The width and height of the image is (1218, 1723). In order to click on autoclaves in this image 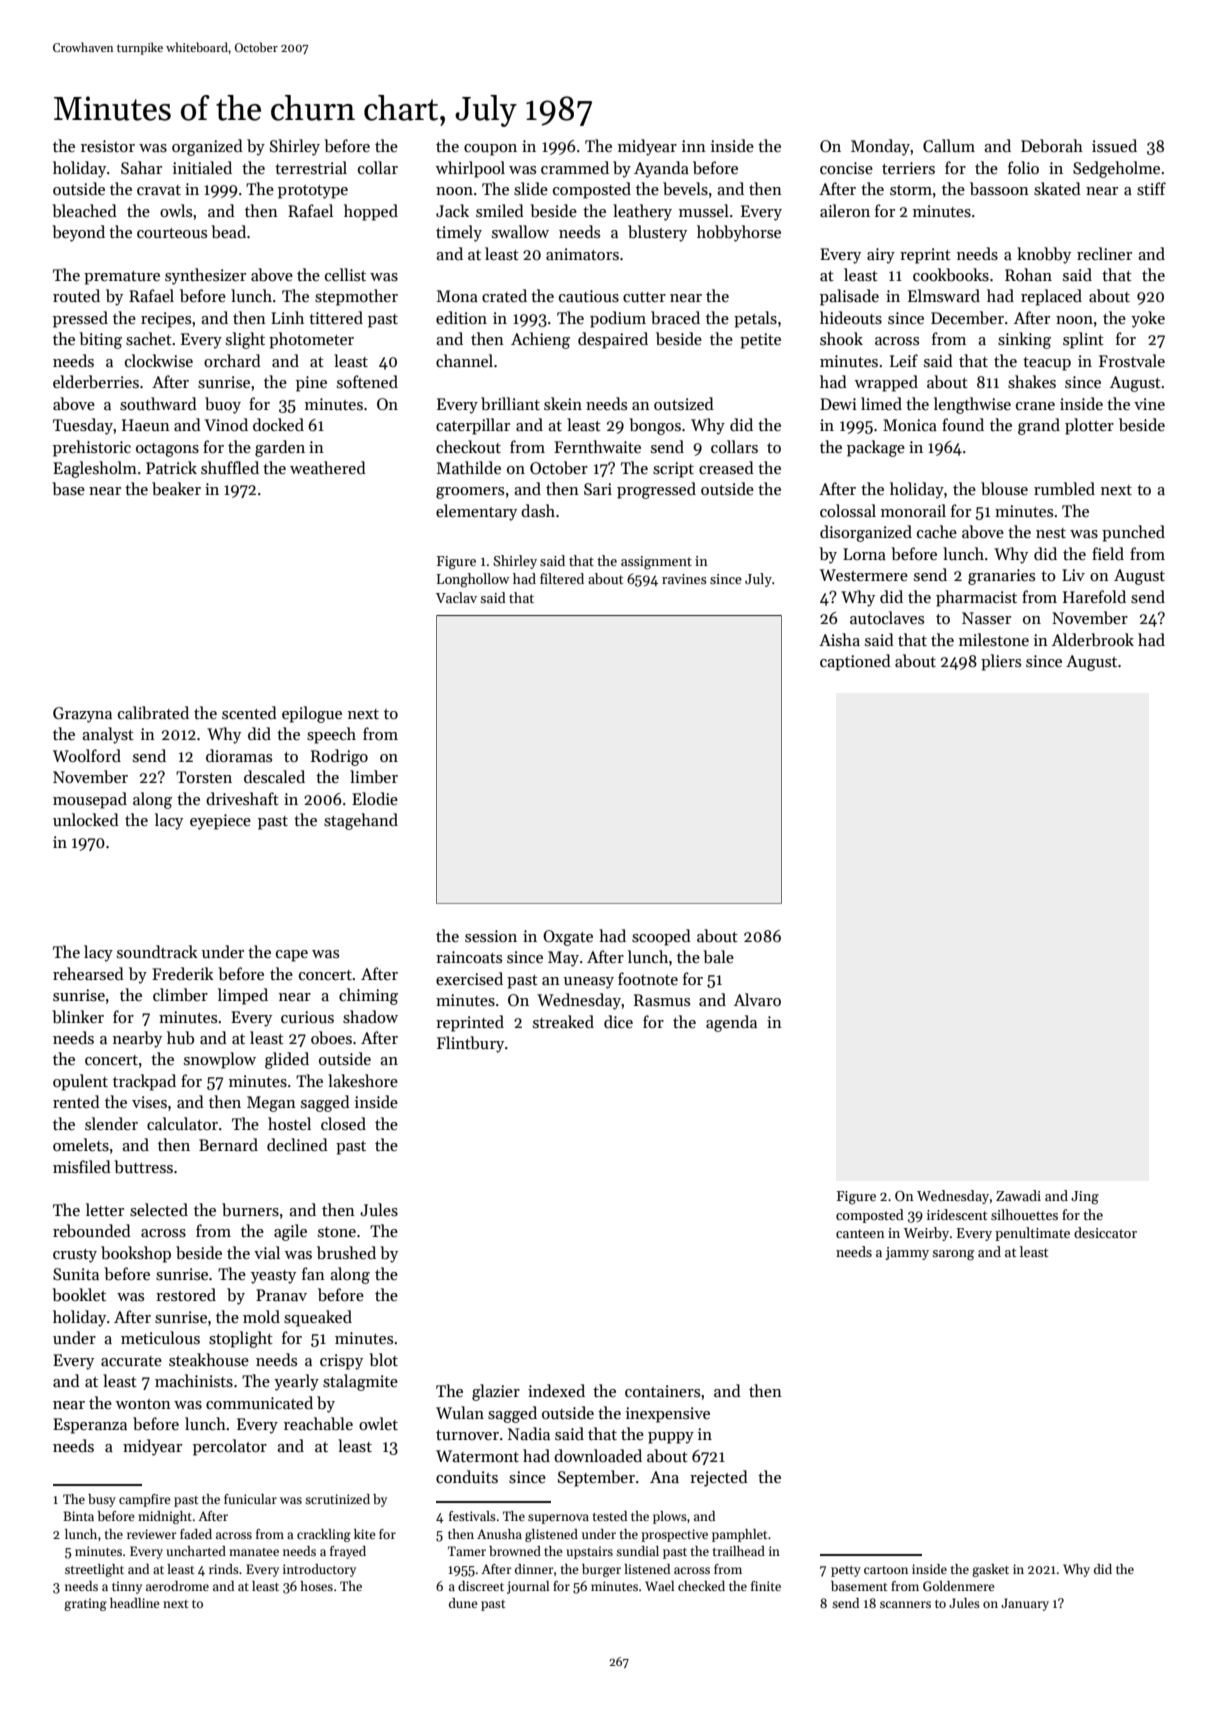, I will do `click(887, 617)`.
